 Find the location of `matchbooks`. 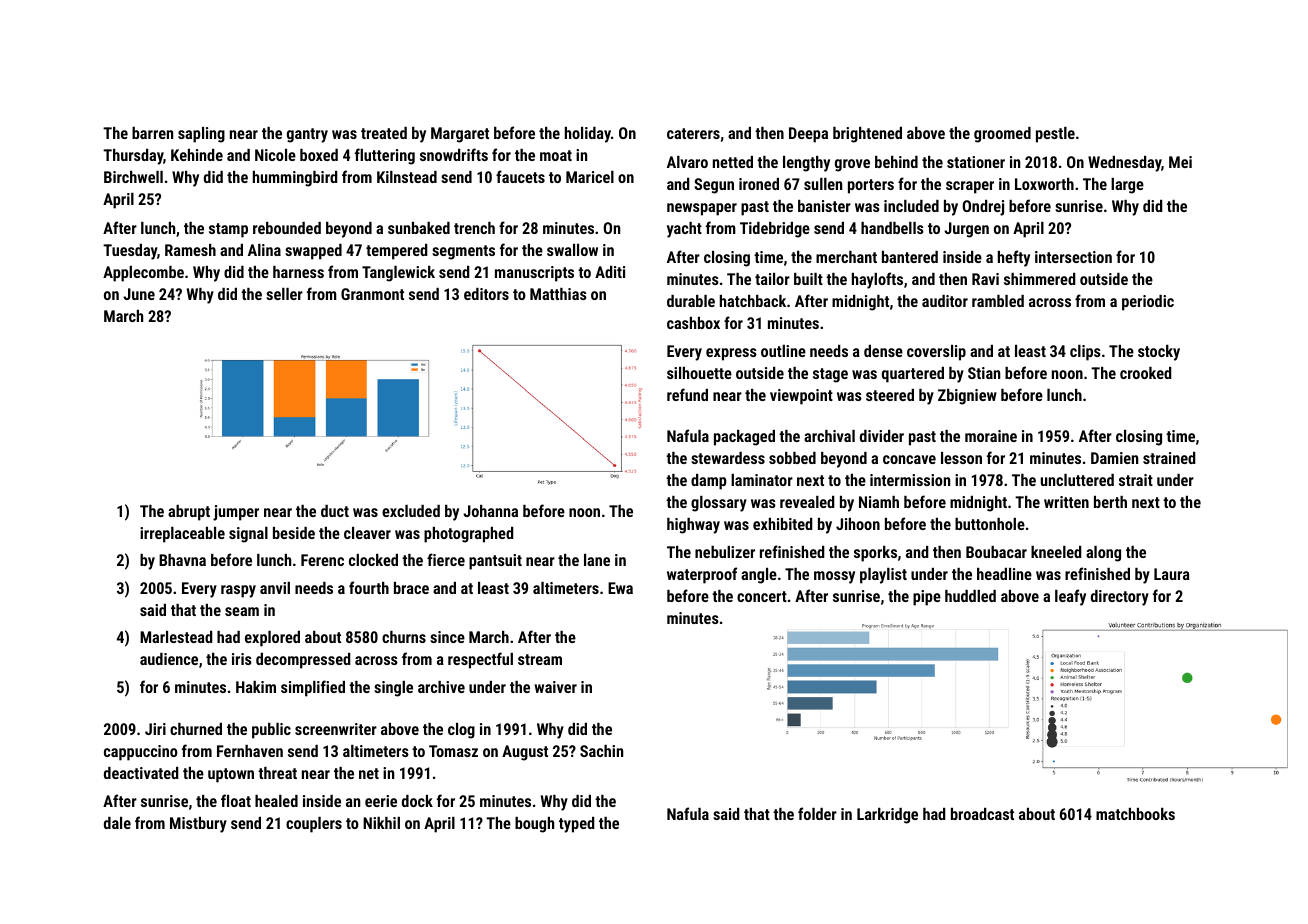

matchbooks is located at coordinates (1135, 814).
